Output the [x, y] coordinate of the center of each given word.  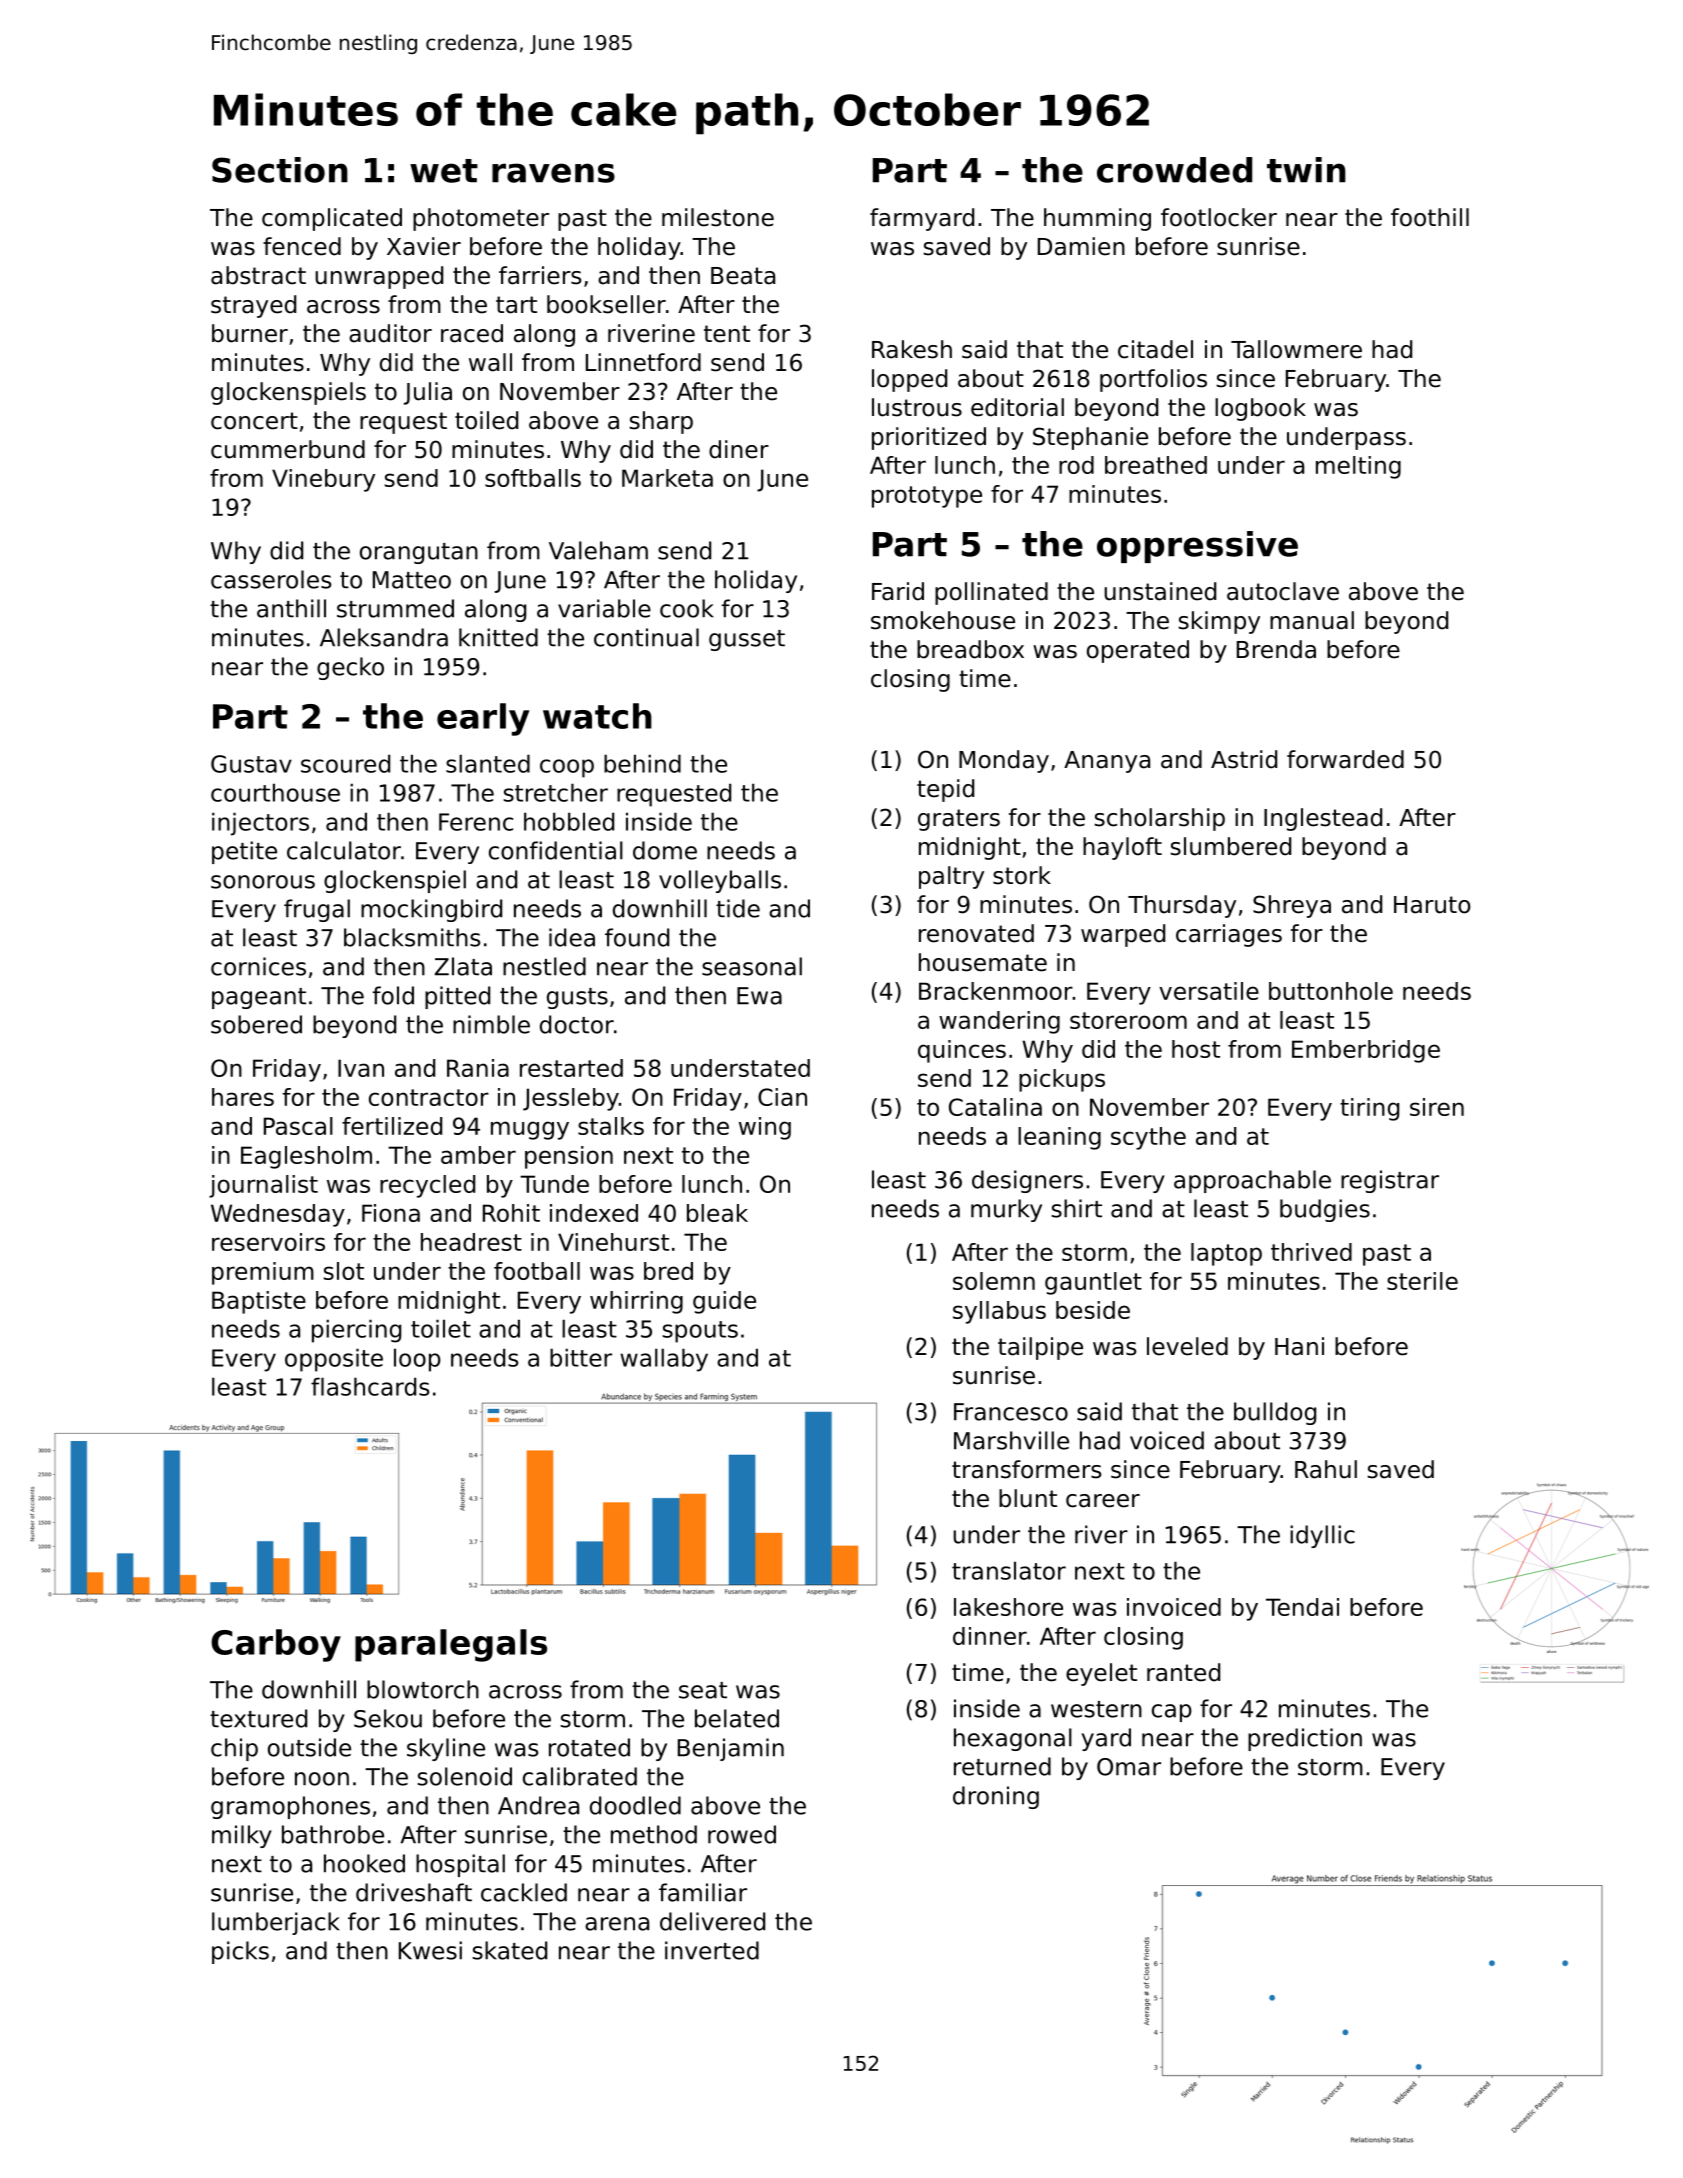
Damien [1081, 246]
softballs [533, 478]
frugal [317, 910]
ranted [1183, 1672]
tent [727, 334]
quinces [962, 1051]
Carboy [276, 1645]
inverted [712, 1950]
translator [1009, 1570]
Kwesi [430, 1950]
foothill [1430, 217]
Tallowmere [1296, 349]
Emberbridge [1366, 1051]
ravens [553, 173]
